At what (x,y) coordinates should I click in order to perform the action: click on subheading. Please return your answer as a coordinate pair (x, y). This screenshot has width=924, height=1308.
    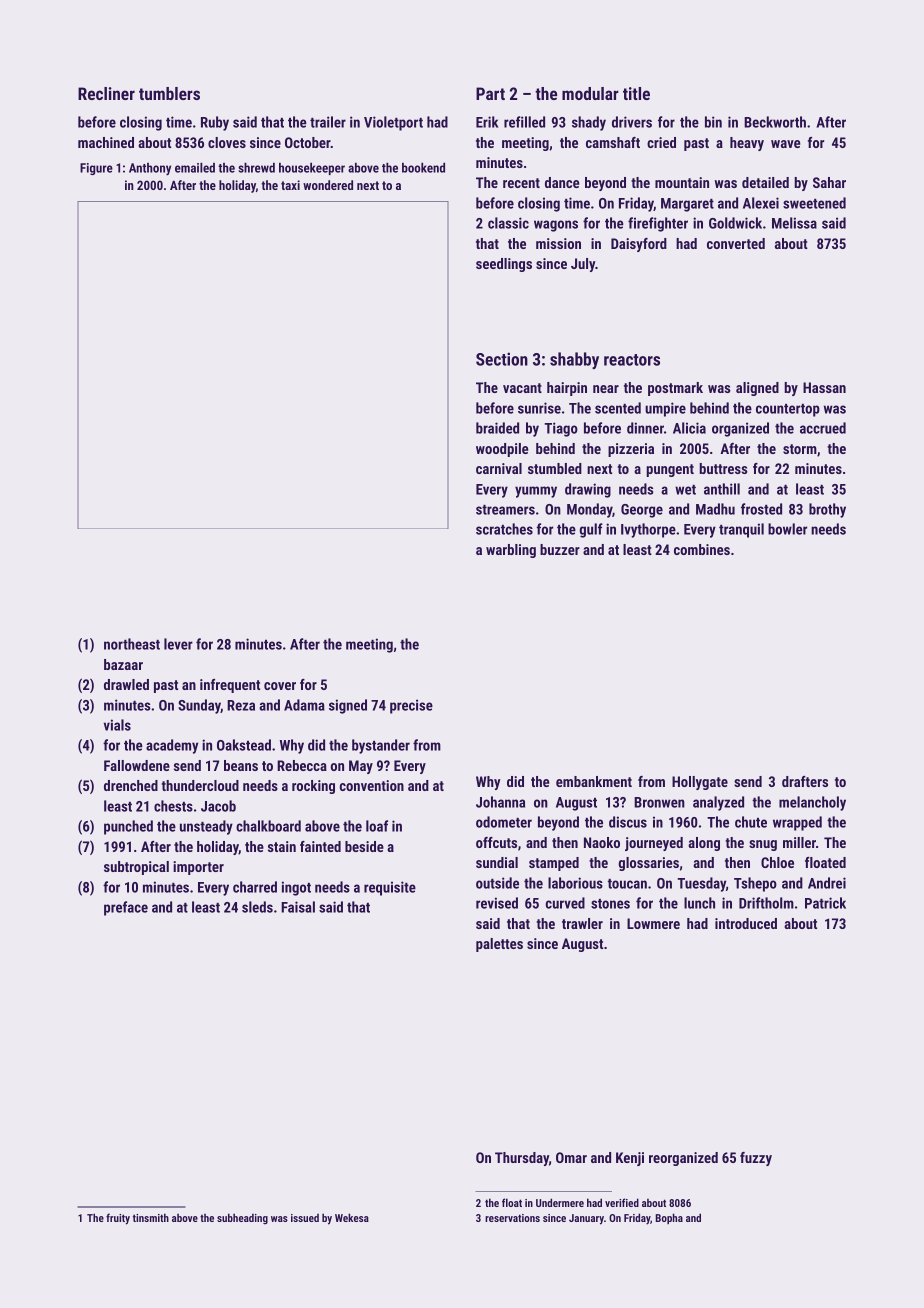
    Looking at the image, I should click on (242, 1219).
